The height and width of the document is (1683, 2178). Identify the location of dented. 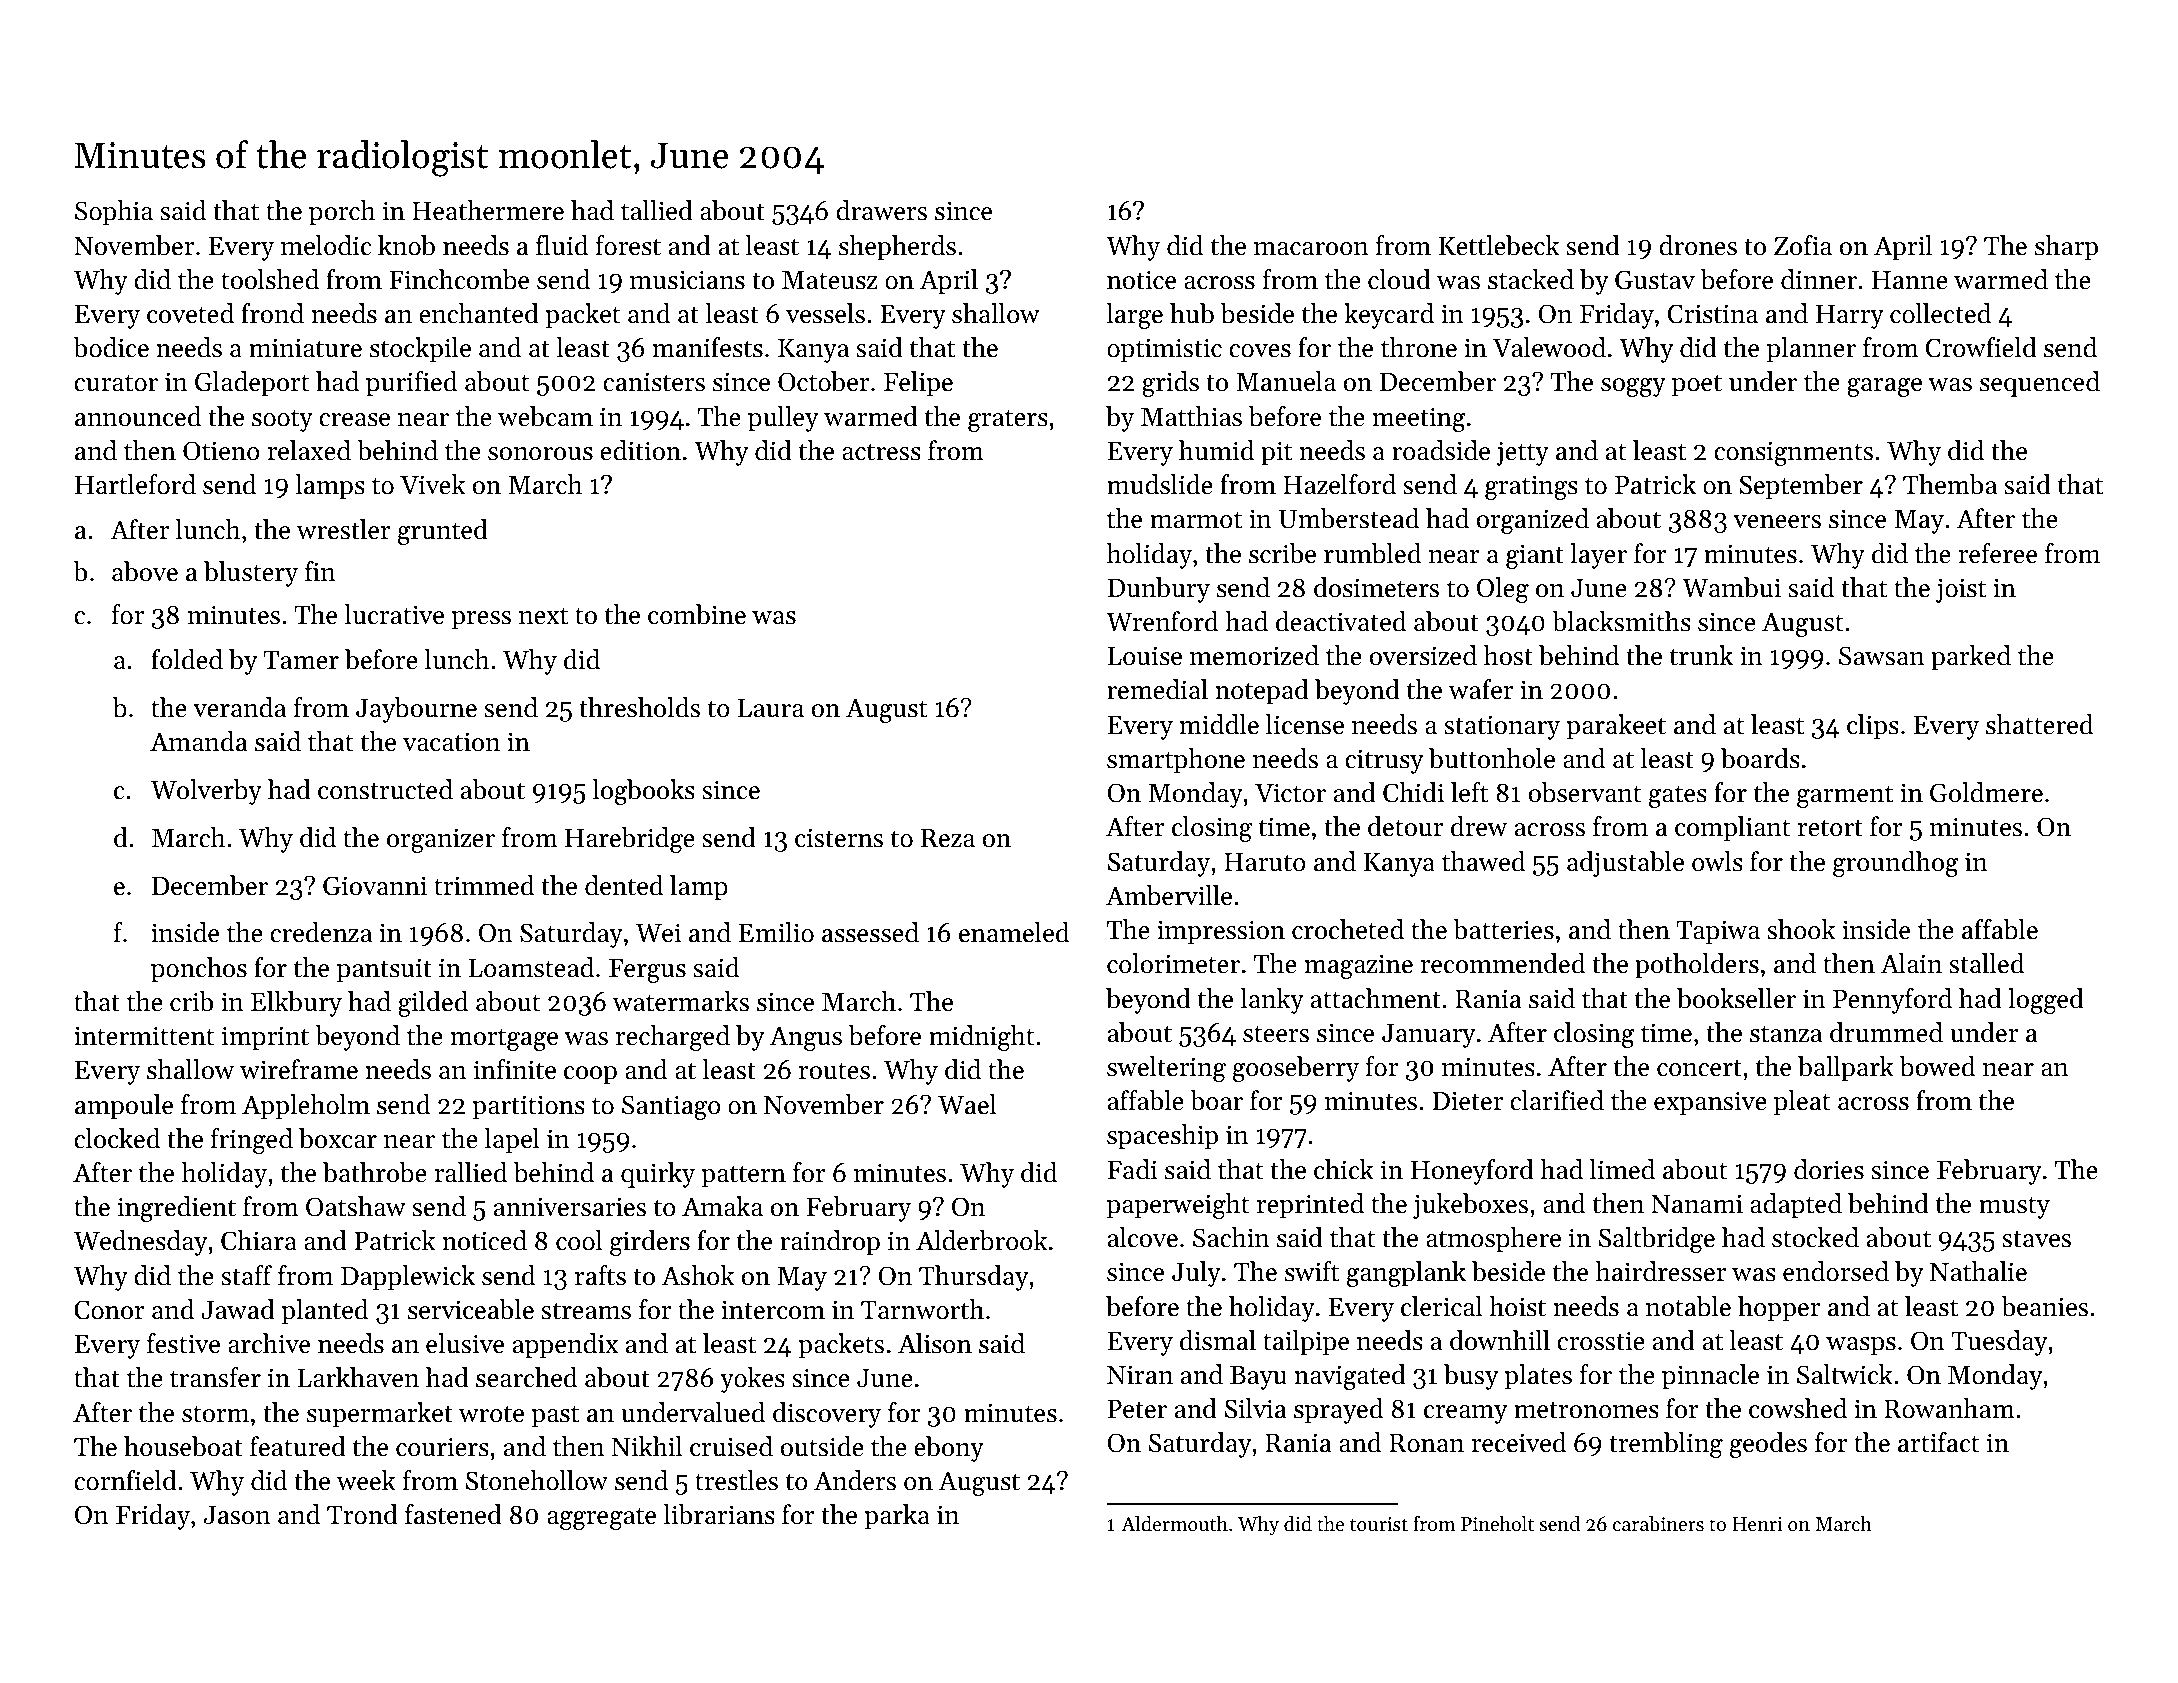
(624, 885).
